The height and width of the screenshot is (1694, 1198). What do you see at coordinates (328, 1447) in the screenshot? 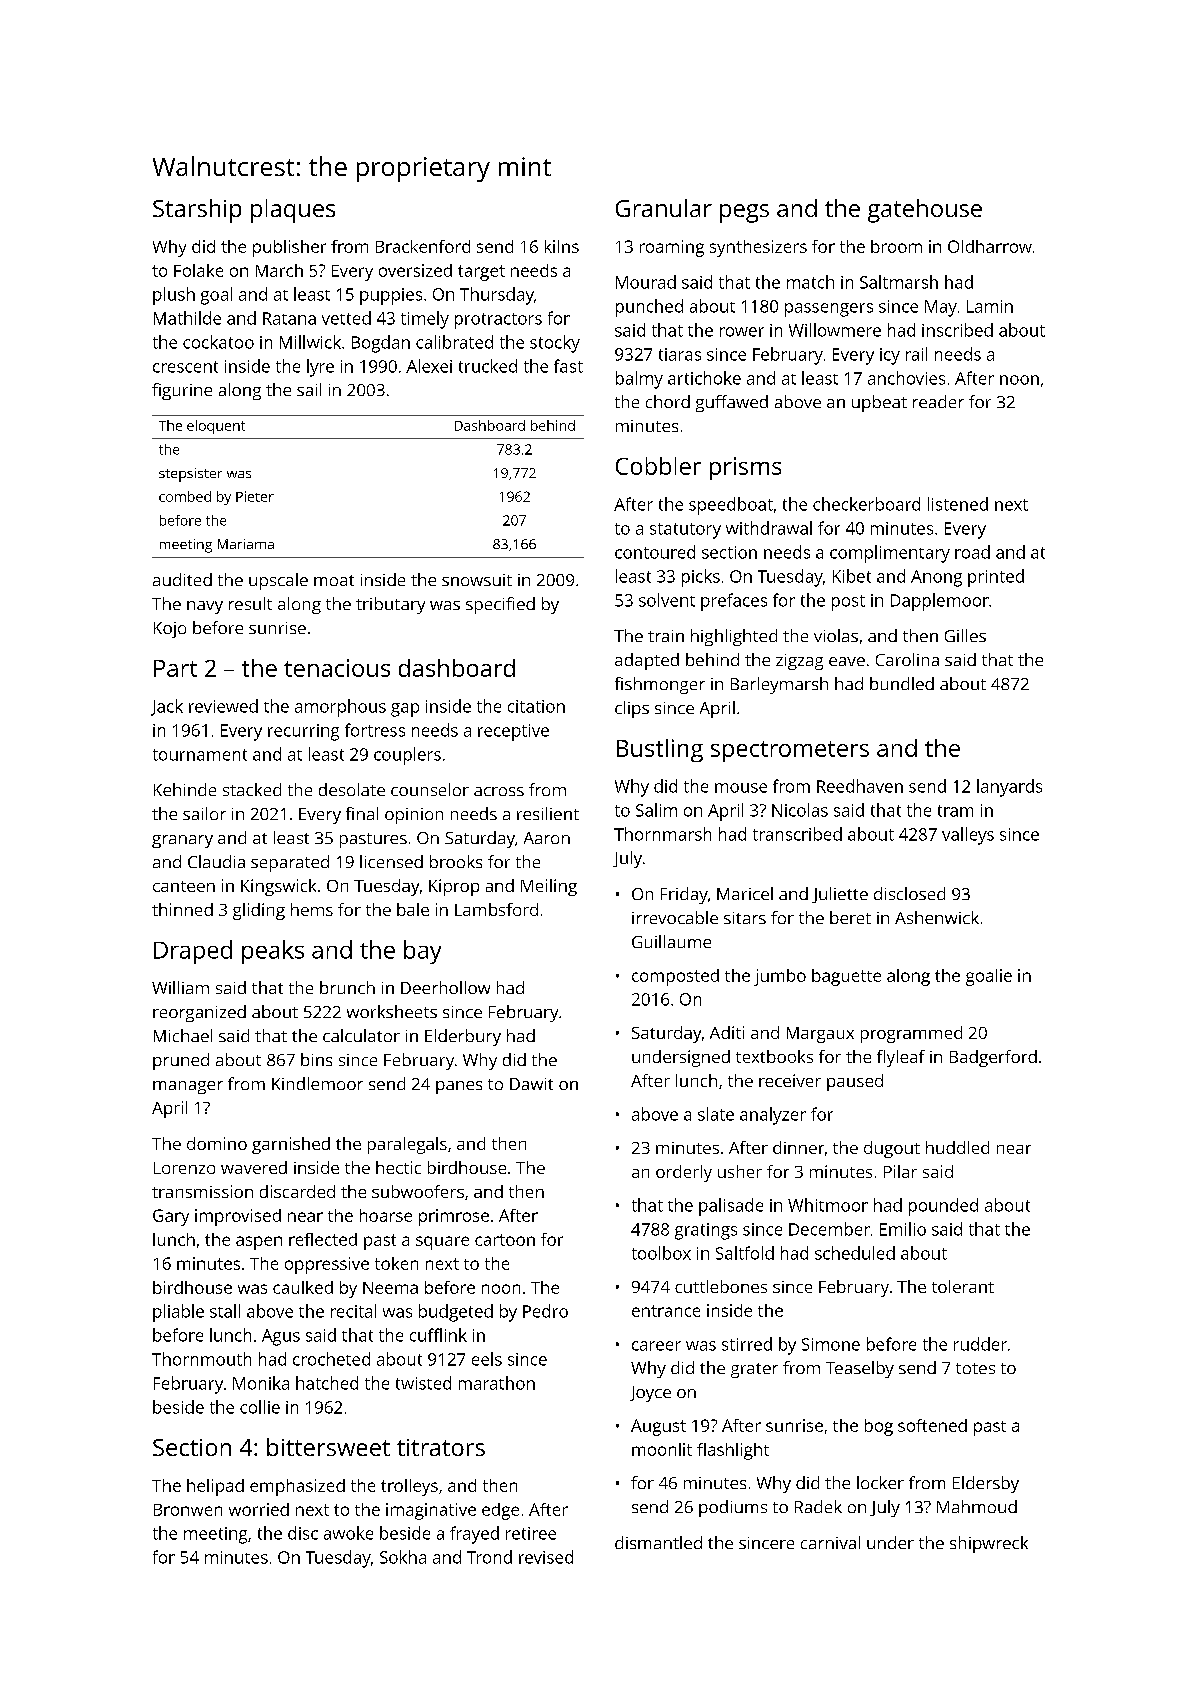
I see `bittersweet` at bounding box center [328, 1447].
